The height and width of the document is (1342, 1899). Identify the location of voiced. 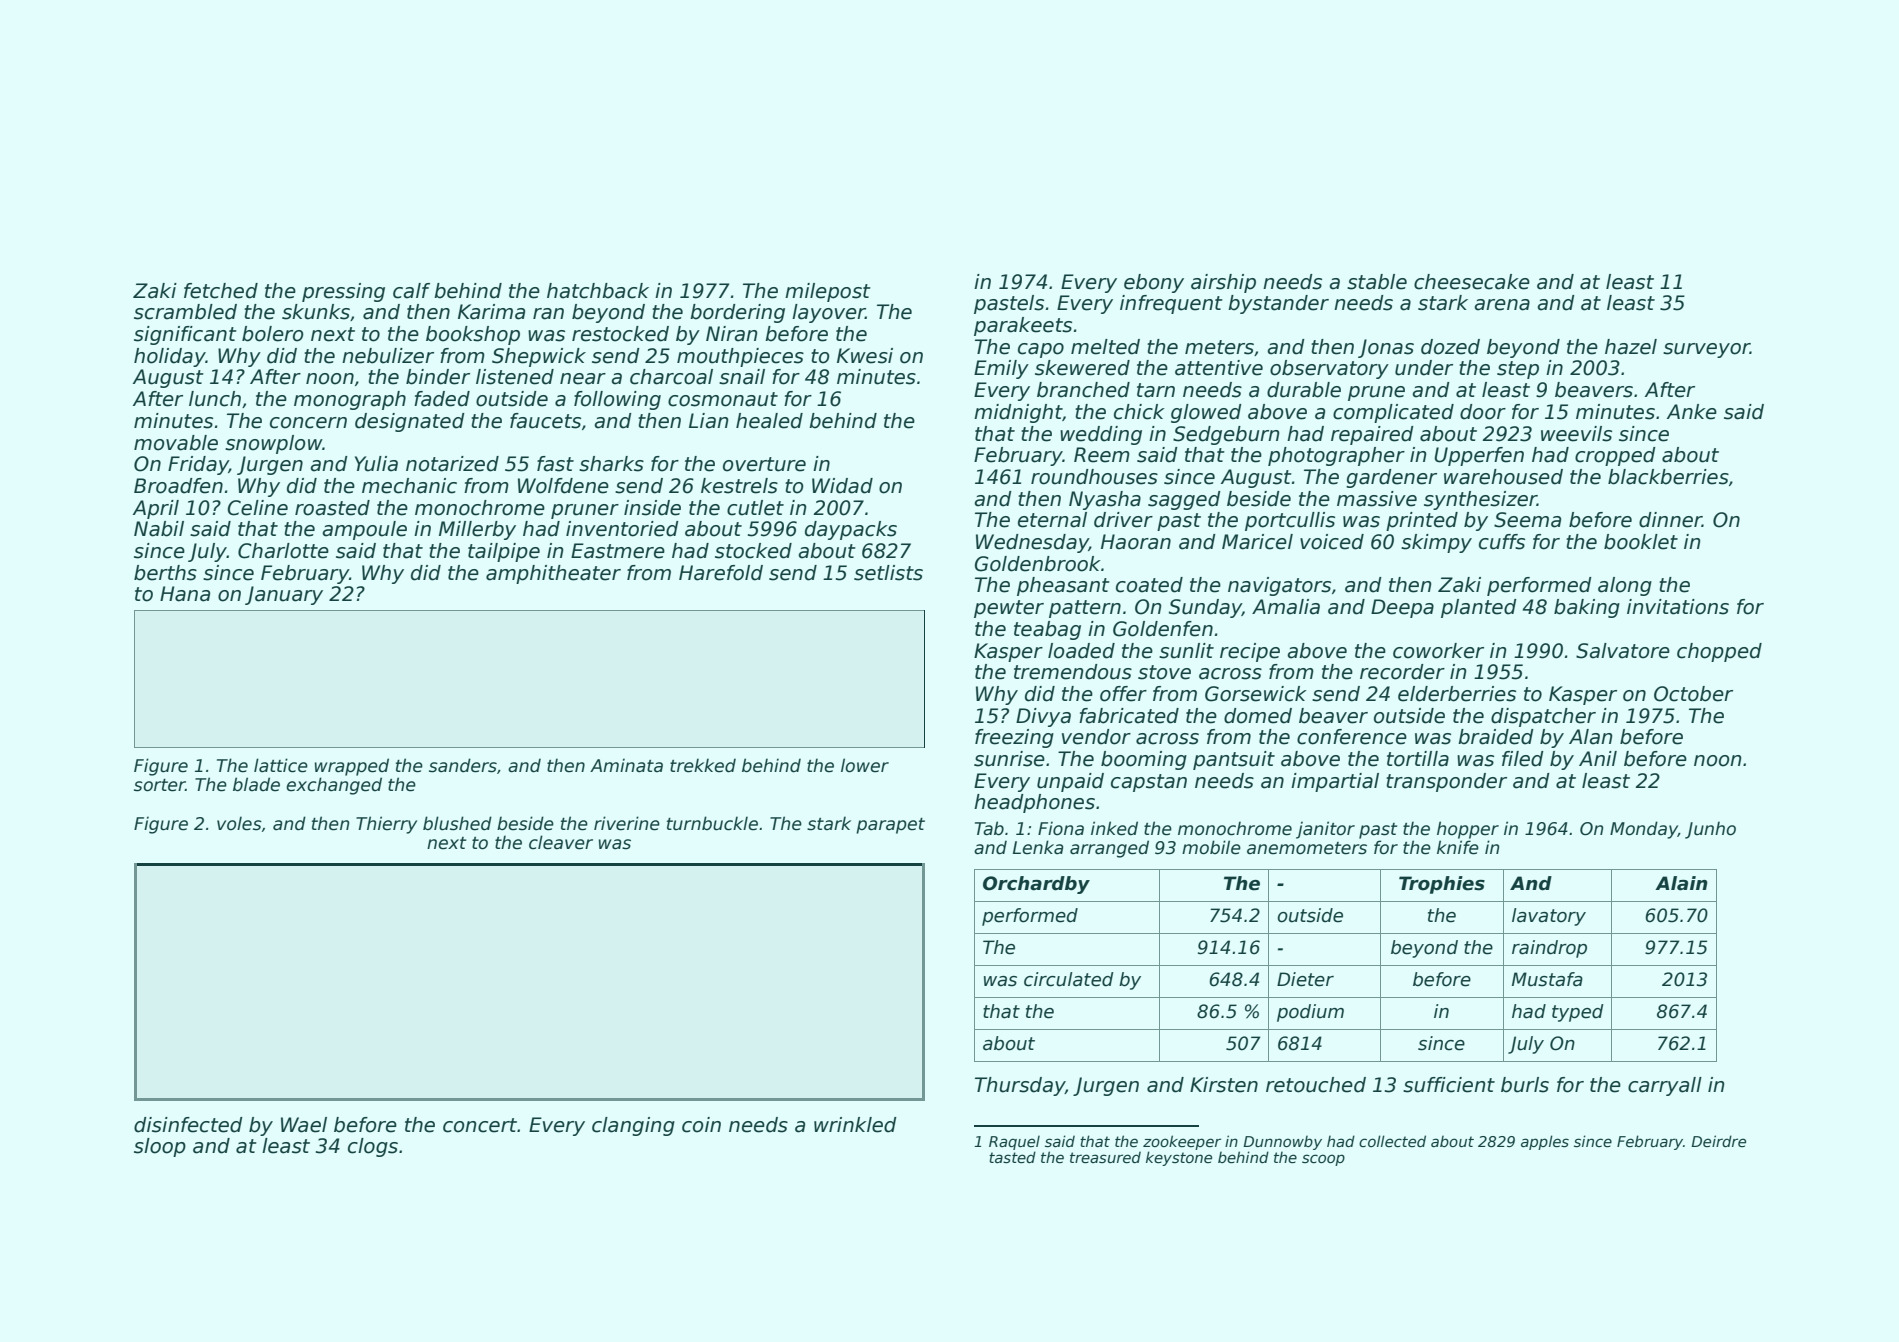
(1332, 542).
